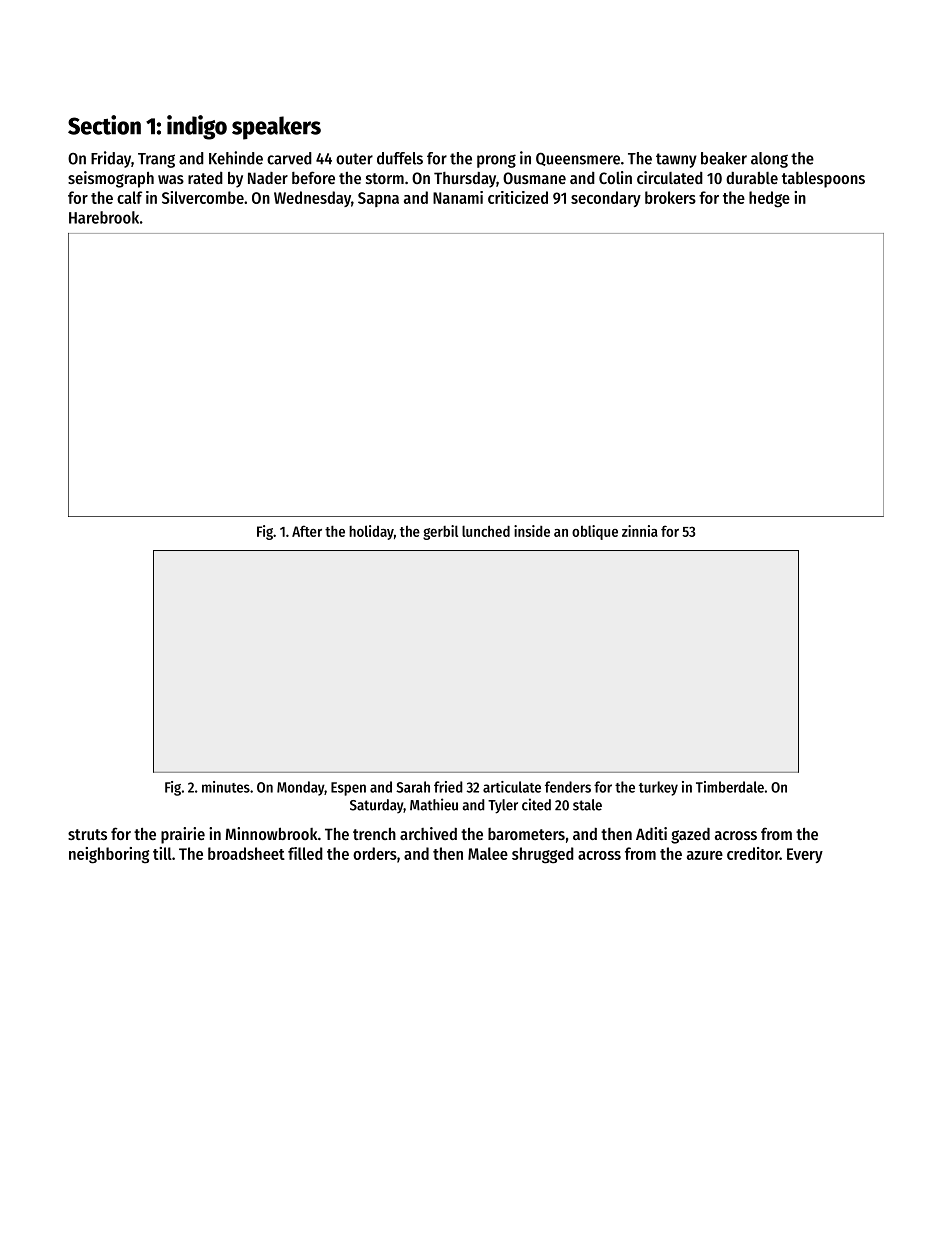  Describe the element at coordinates (595, 532) in the screenshot. I see `oblique` at that location.
